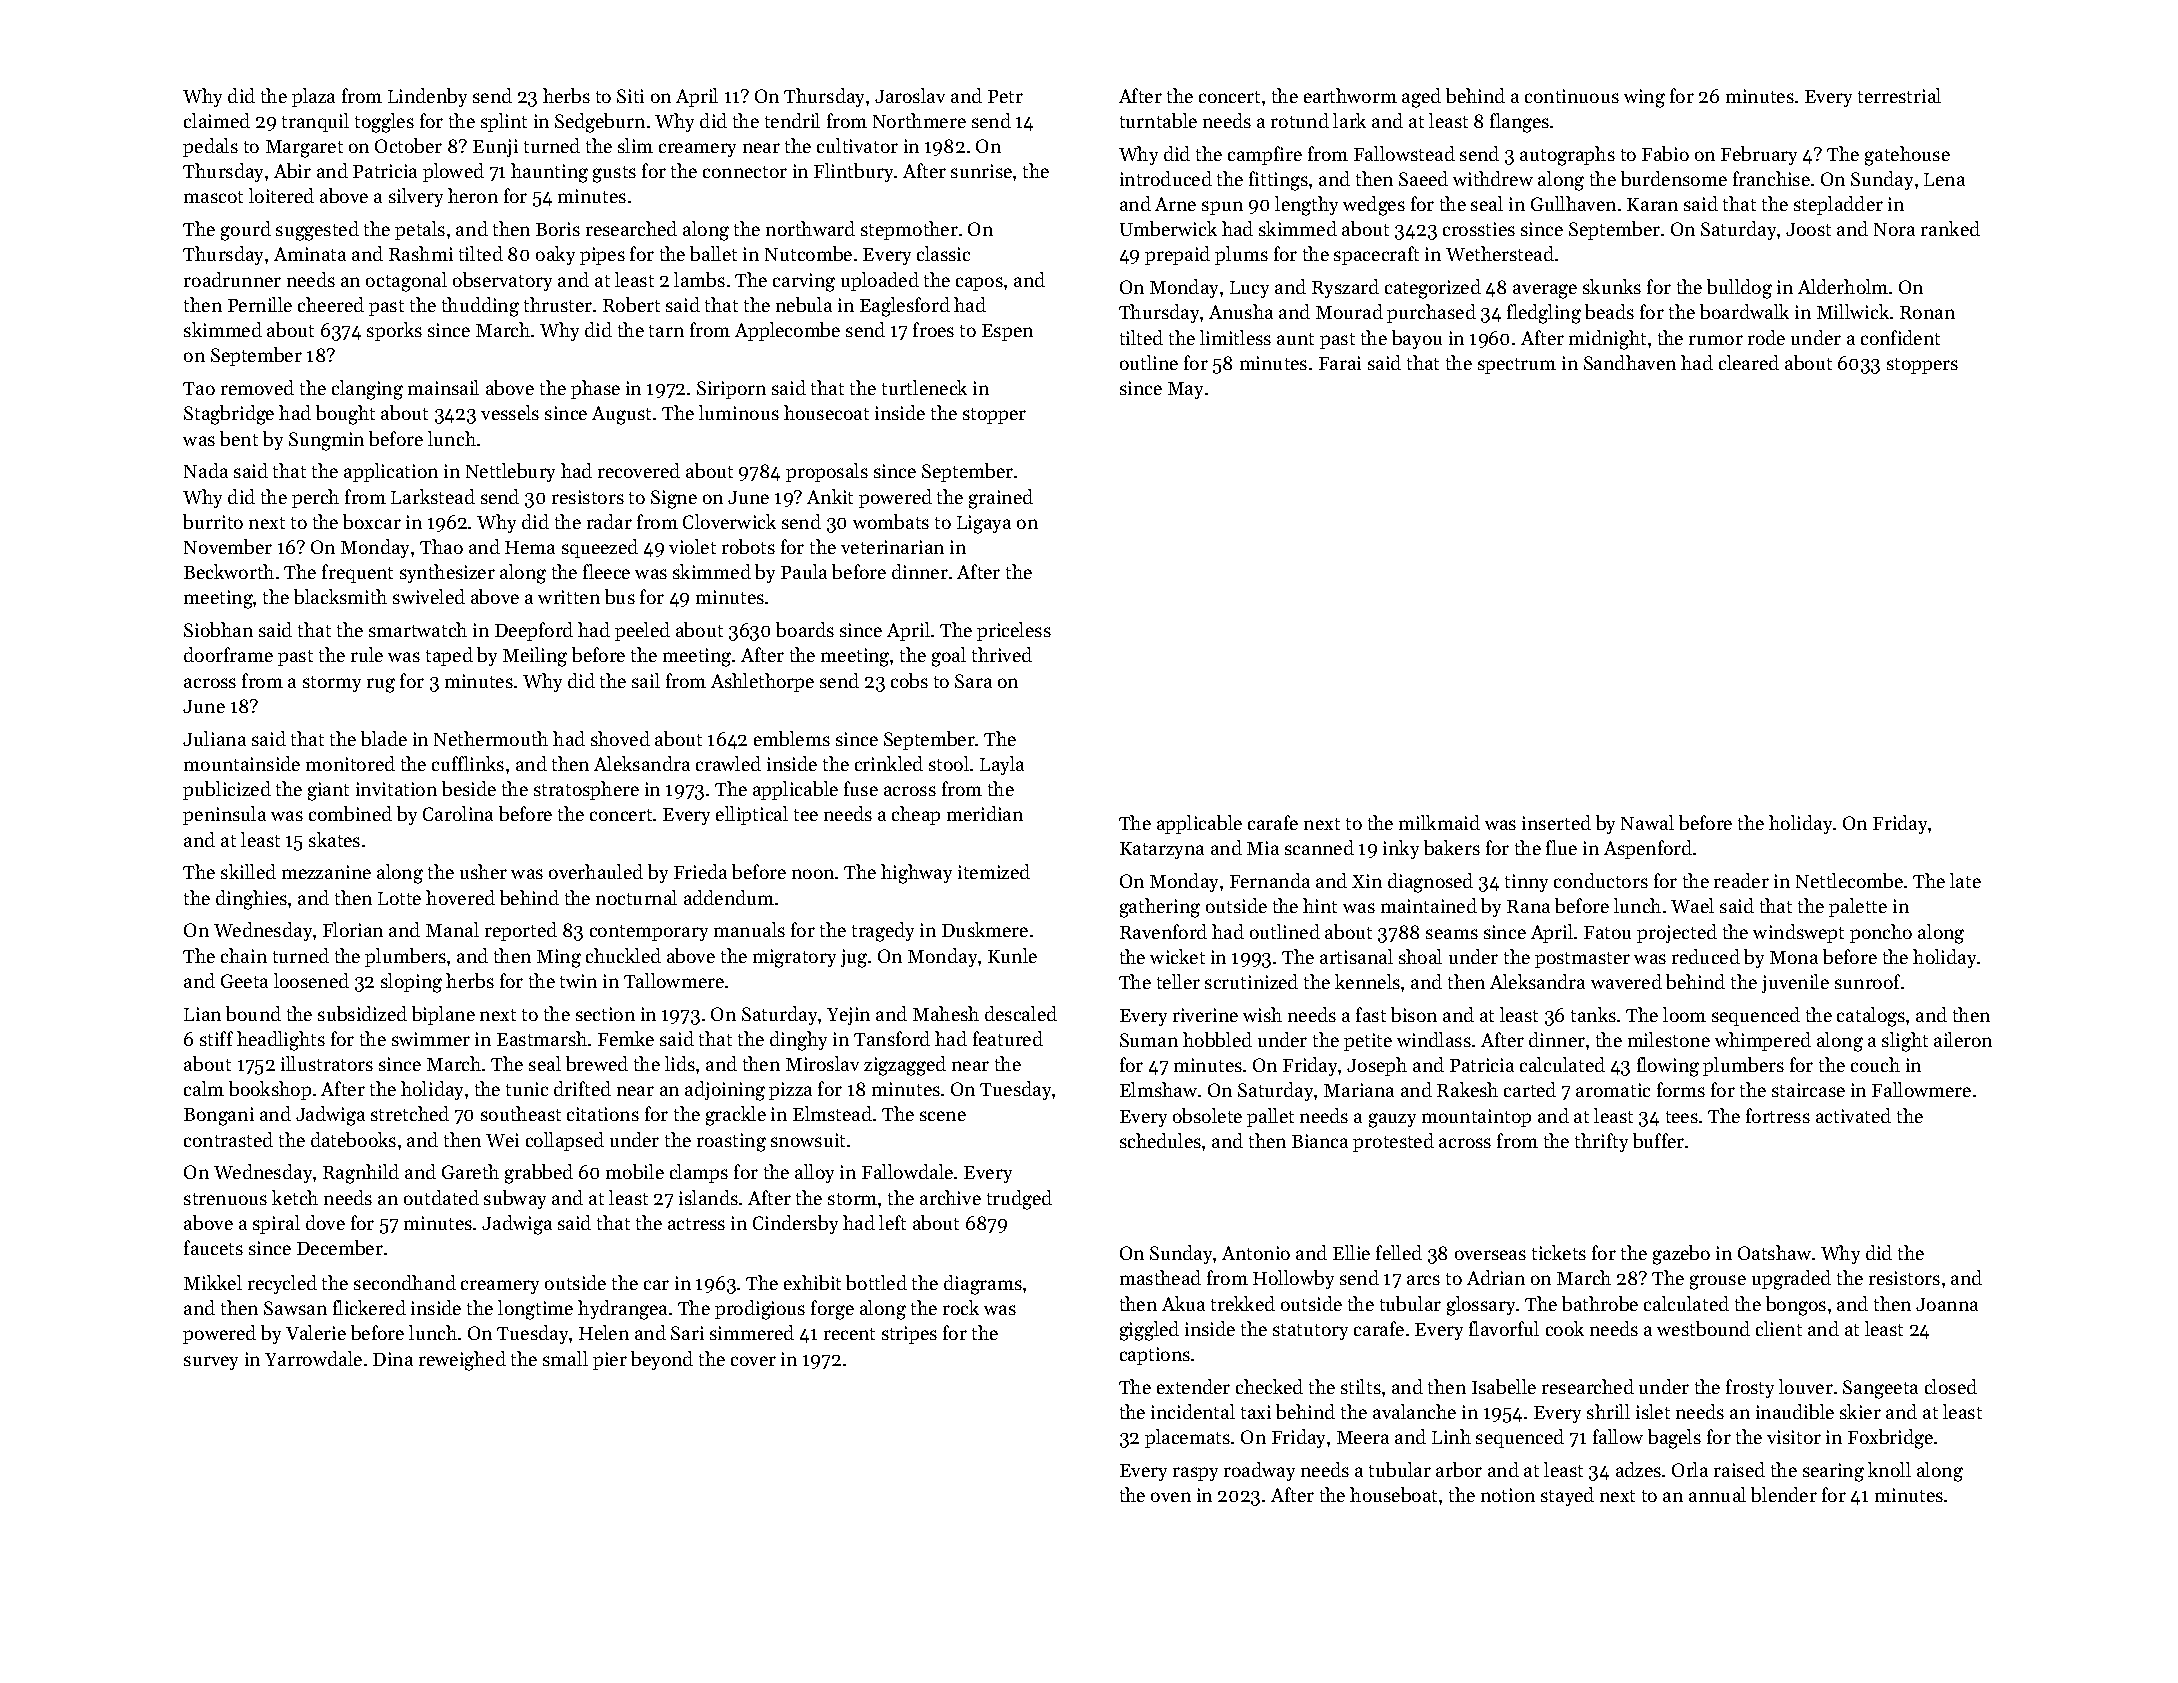 The height and width of the document is (1683, 2178). What do you see at coordinates (910, 95) in the document?
I see `Jaroslav` at bounding box center [910, 95].
